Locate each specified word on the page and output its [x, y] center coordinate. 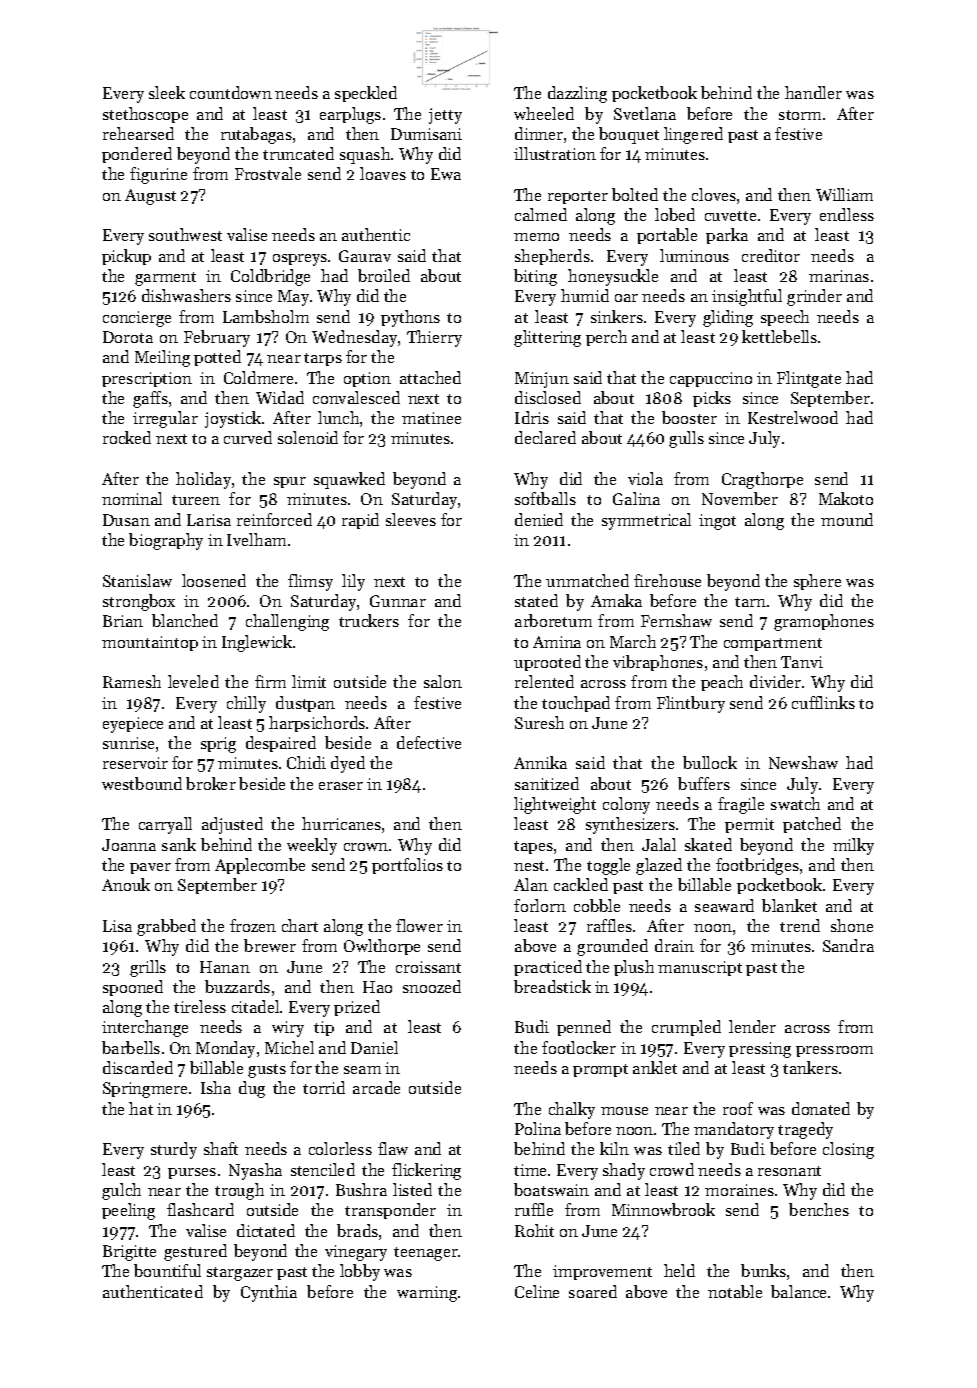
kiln [614, 1148]
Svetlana [645, 113]
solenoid [308, 437]
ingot [717, 522]
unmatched [587, 580]
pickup [126, 257]
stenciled [323, 1169]
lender [752, 1026]
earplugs [350, 115]
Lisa [117, 926]
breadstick [552, 986]
